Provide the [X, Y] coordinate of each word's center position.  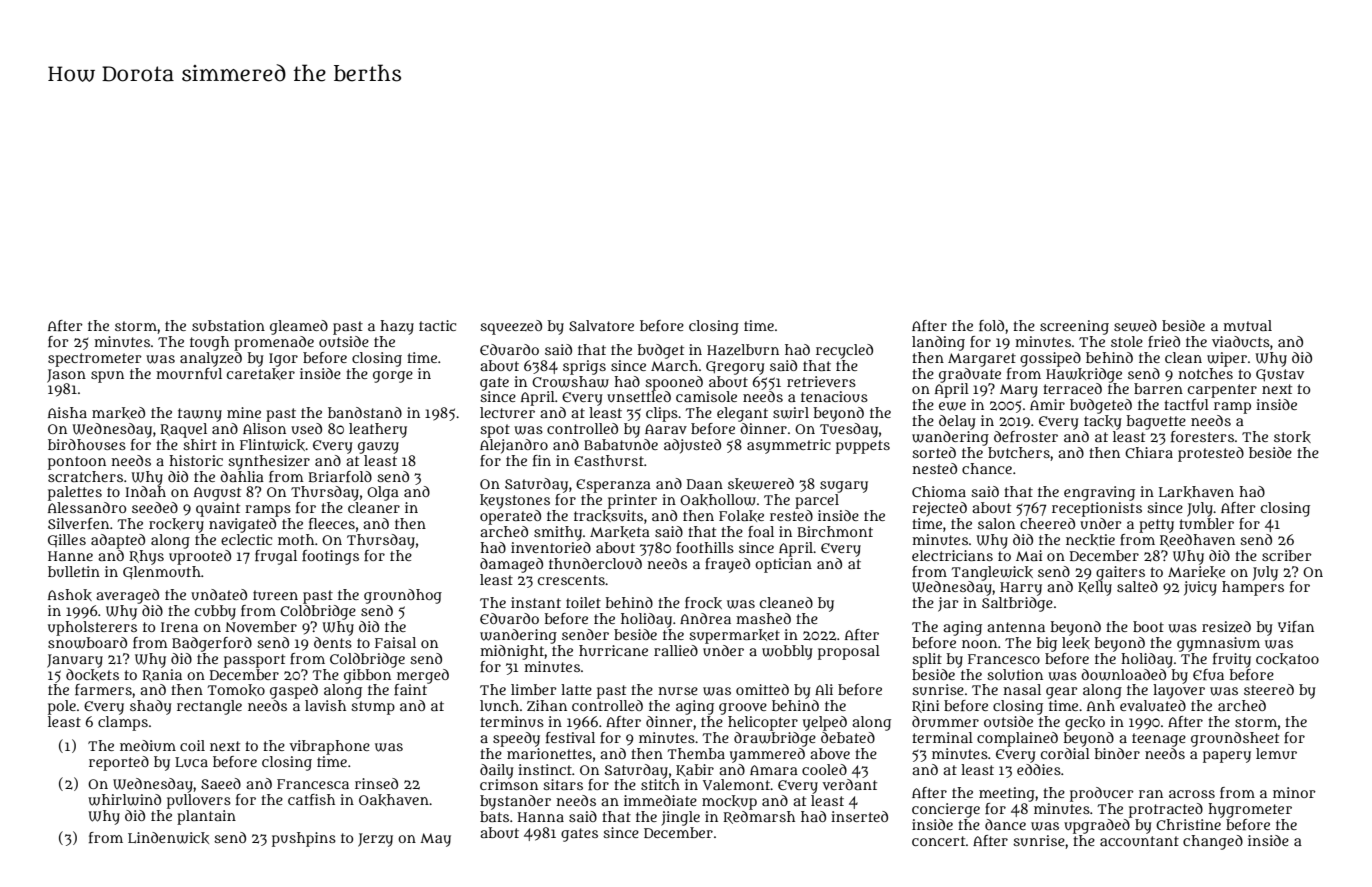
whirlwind [124, 800]
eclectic [246, 539]
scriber [1287, 555]
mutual [1247, 325]
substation [228, 325]
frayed [727, 565]
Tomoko [236, 690]
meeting [1007, 794]
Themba [696, 753]
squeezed [511, 327]
